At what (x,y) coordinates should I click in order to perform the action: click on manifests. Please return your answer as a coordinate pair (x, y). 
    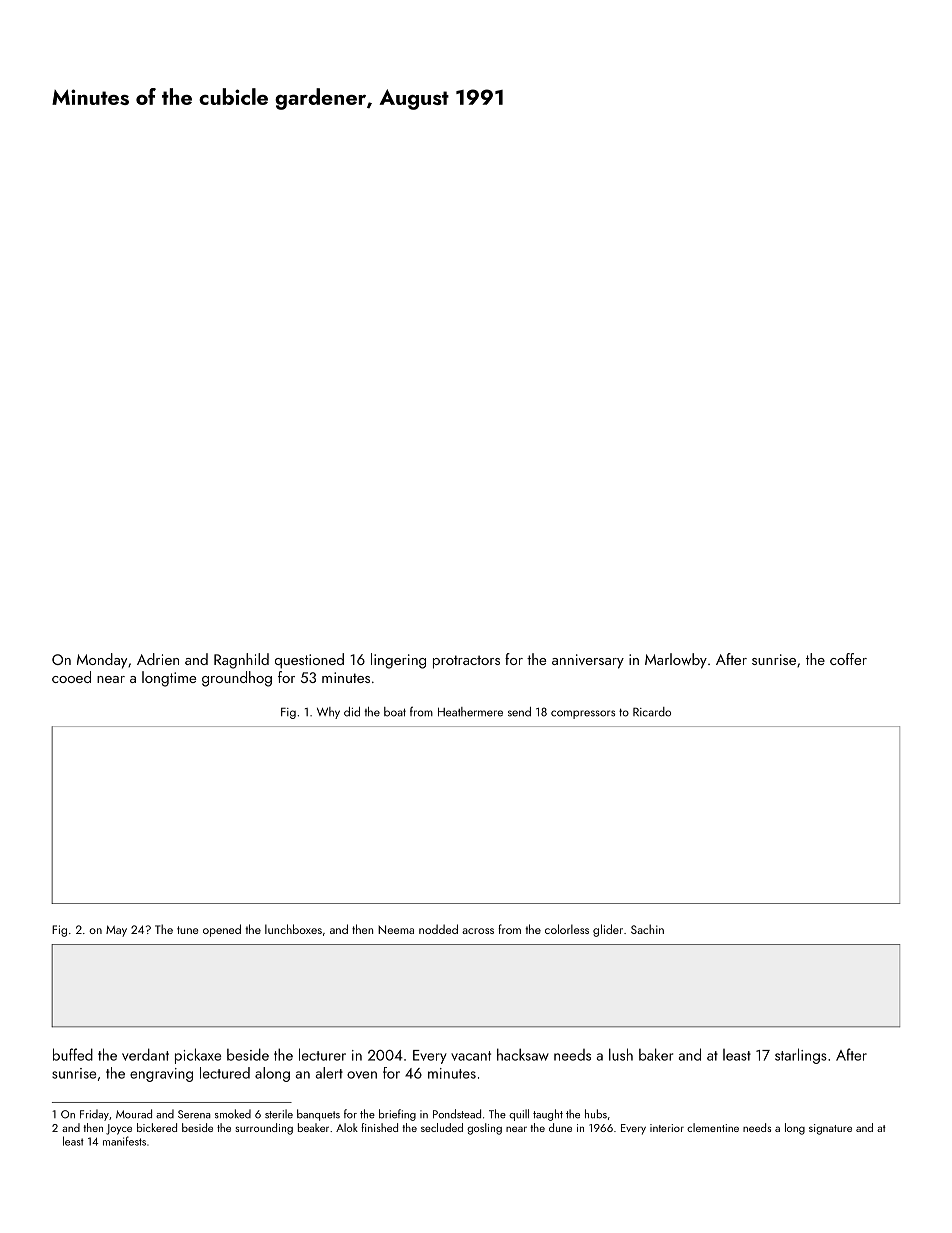
    Looking at the image, I should click on (124, 1141).
